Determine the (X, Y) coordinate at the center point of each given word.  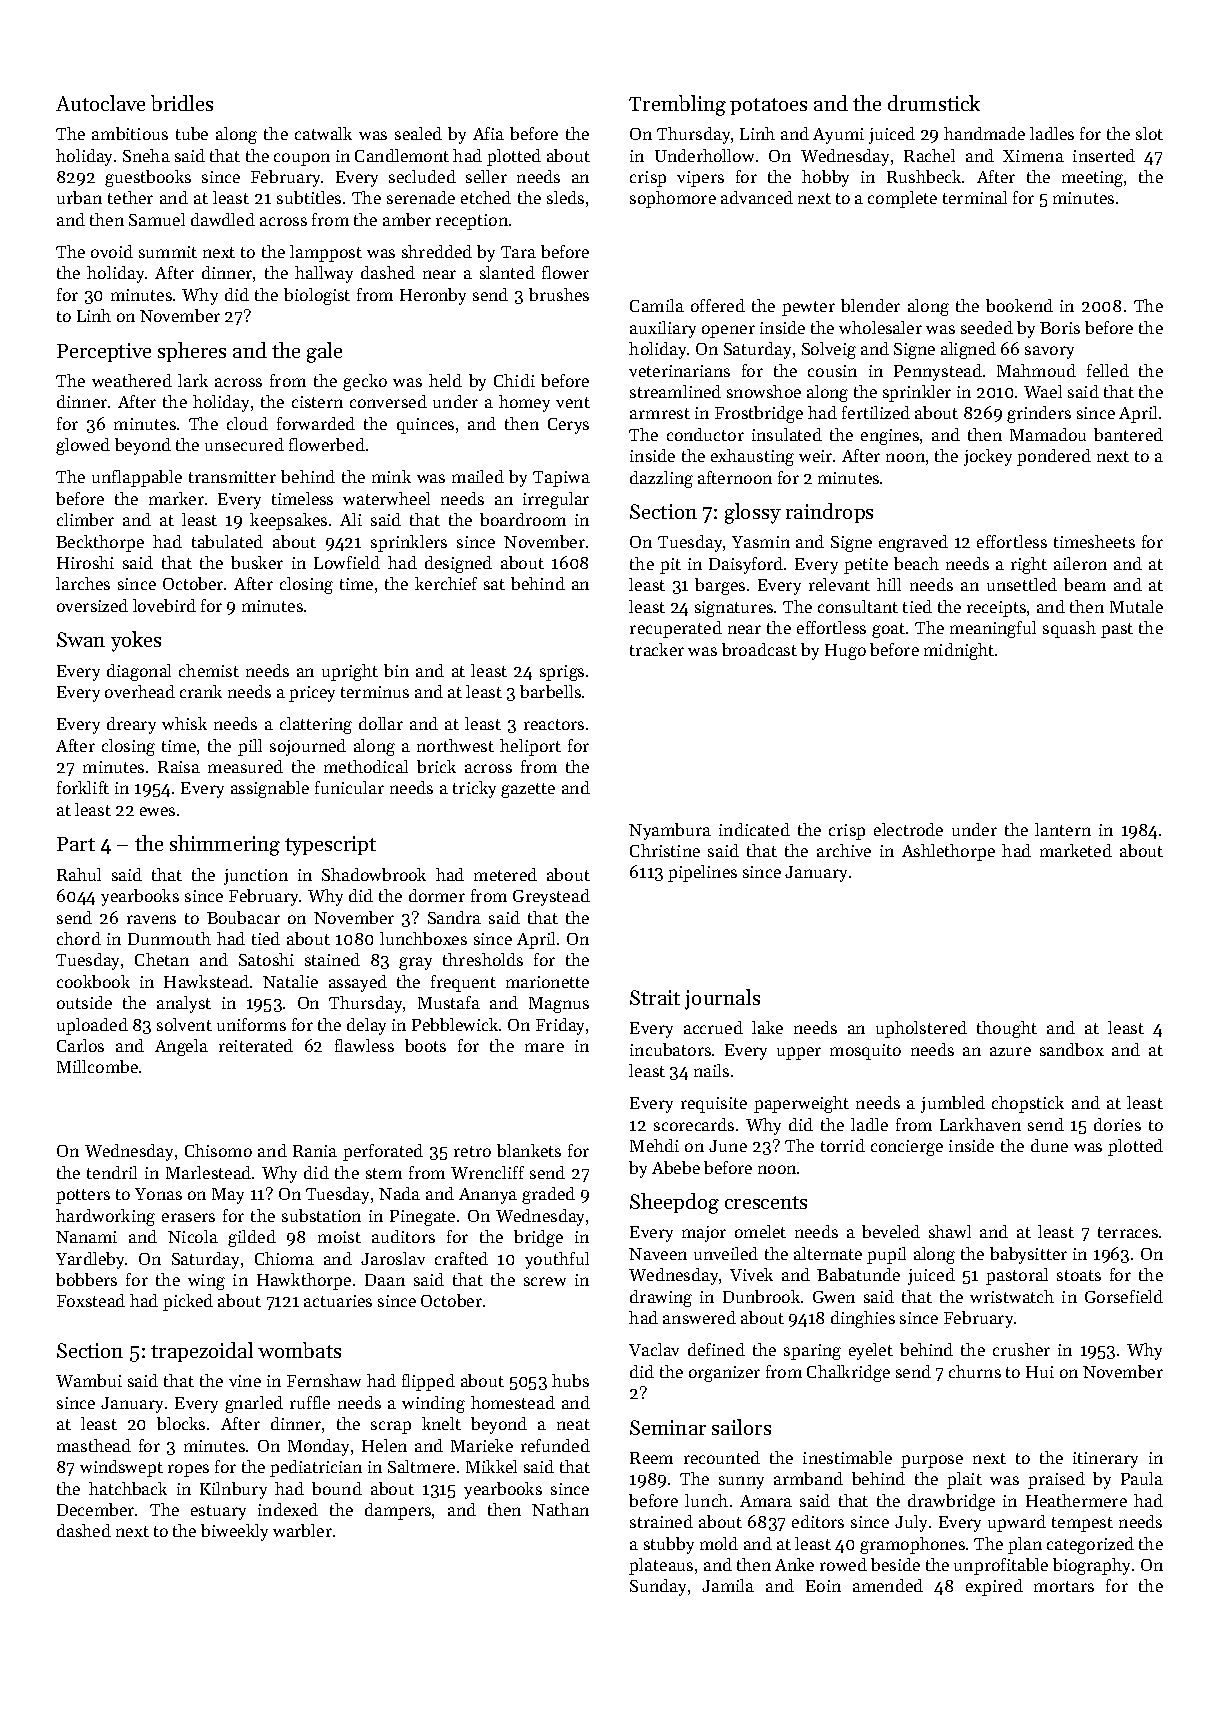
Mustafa (449, 1002)
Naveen (658, 1254)
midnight (959, 651)
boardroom (523, 519)
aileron (1080, 563)
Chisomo (218, 1150)
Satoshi (266, 959)
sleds (565, 197)
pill (250, 747)
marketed (1076, 850)
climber (85, 519)
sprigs (562, 673)
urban (79, 197)
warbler (302, 1530)
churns (975, 1371)
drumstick (934, 103)
